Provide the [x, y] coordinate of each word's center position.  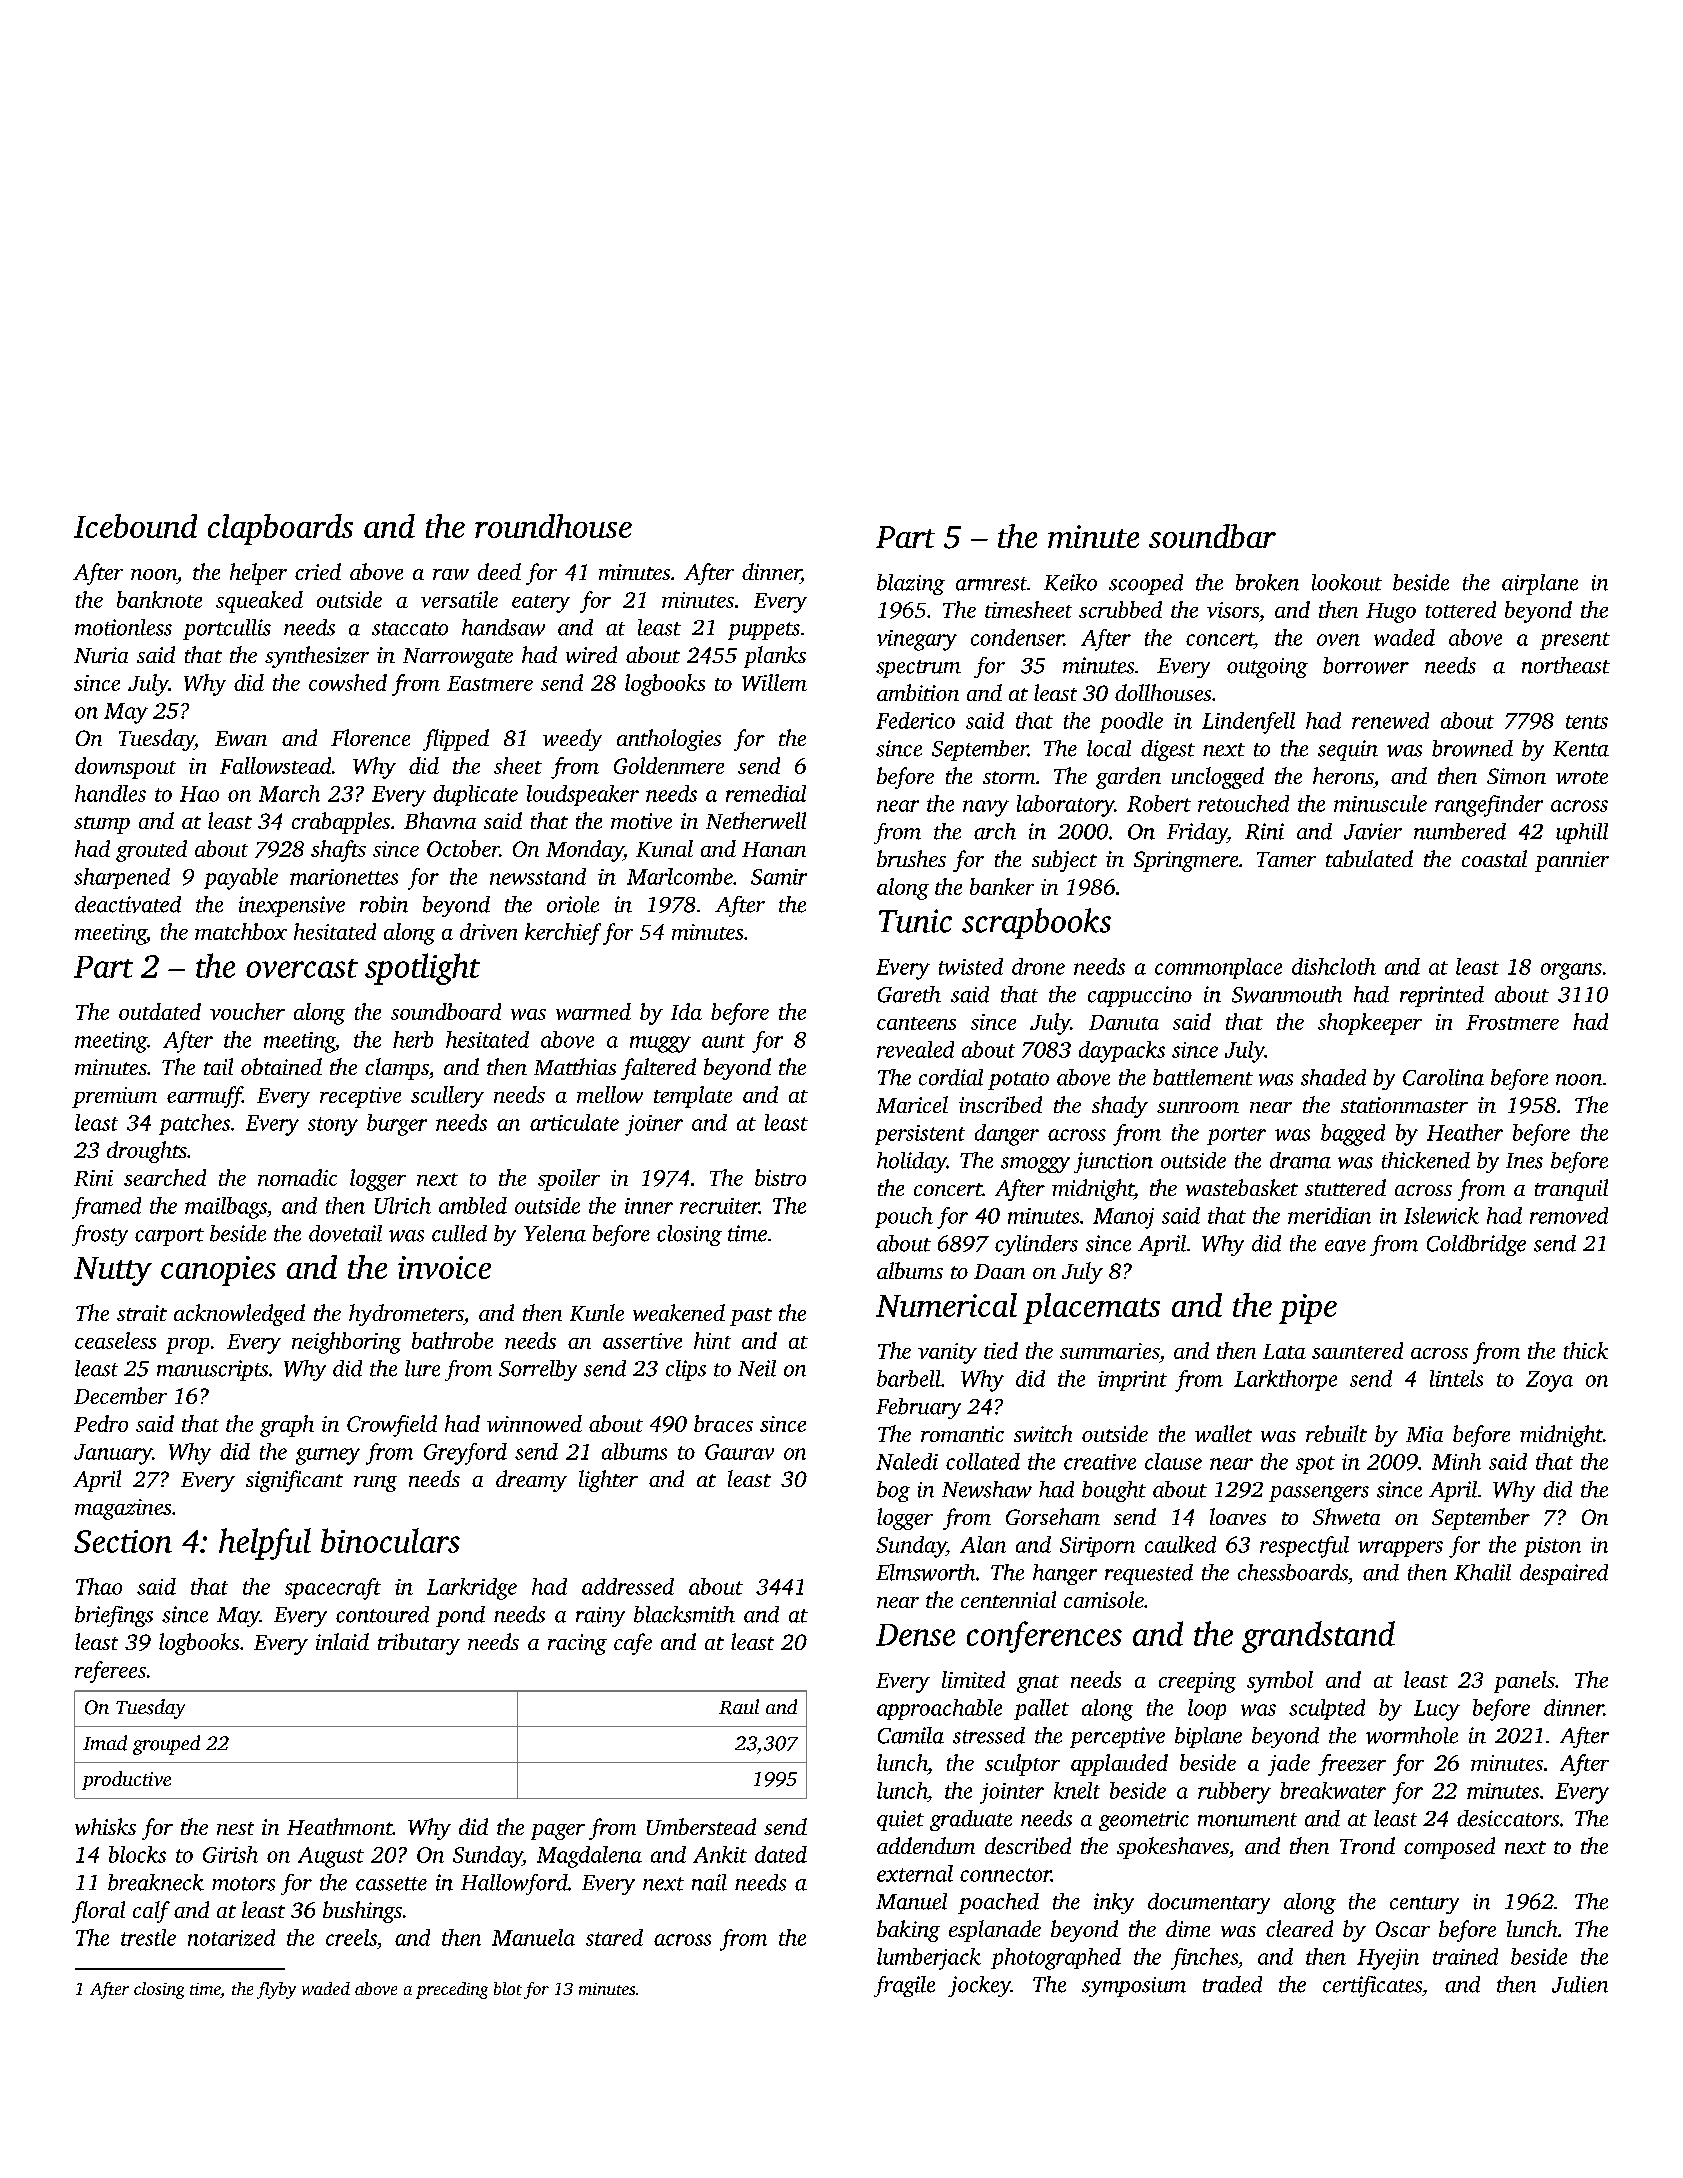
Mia [1424, 1434]
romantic [962, 1434]
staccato [410, 629]
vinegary [917, 640]
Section [123, 1541]
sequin [1348, 750]
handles [110, 793]
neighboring [346, 1343]
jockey [979, 1986]
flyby [276, 1990]
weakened [679, 1312]
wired [591, 654]
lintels [1456, 1378]
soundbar [1212, 536]
